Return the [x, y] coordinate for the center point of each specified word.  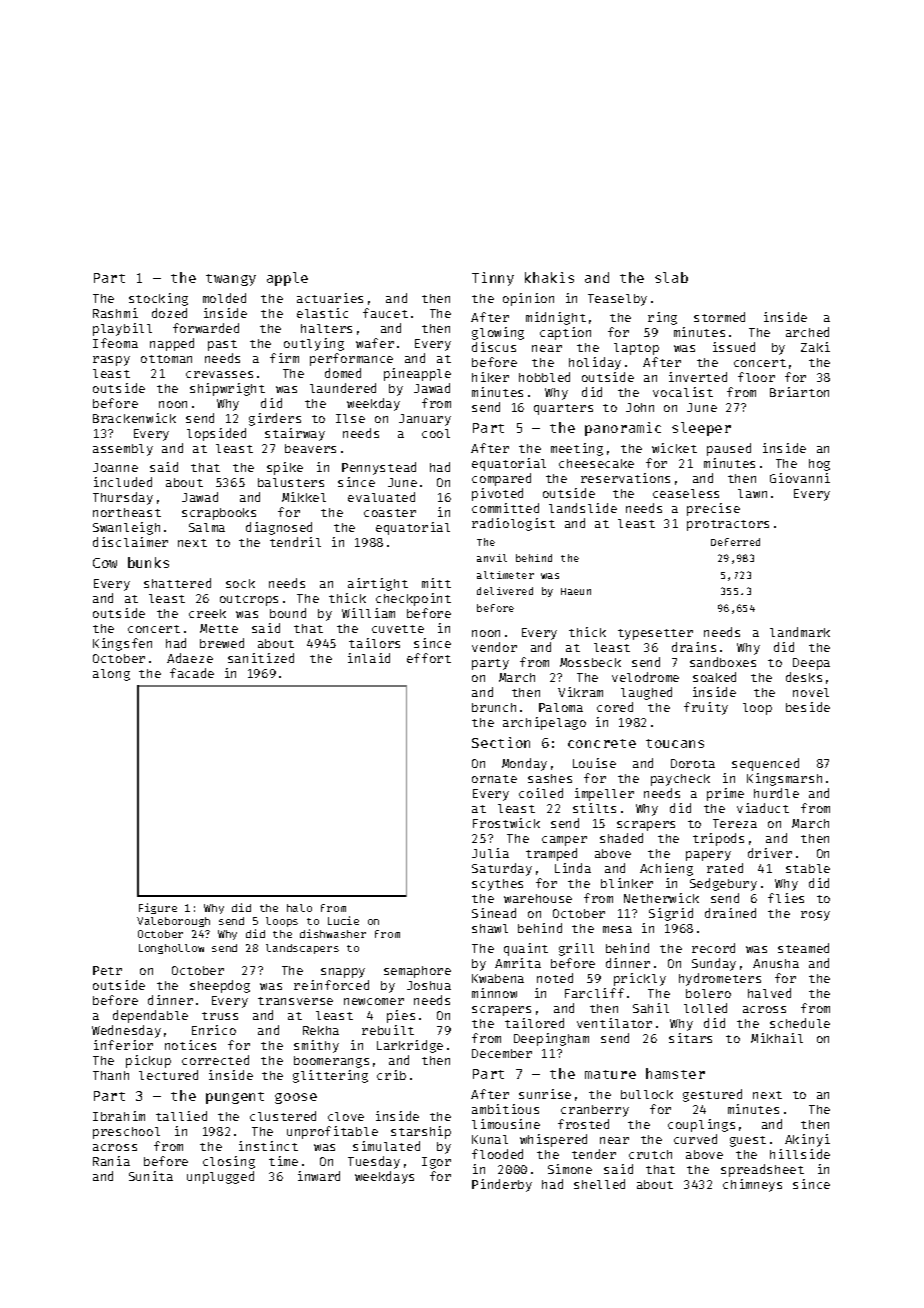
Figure [158, 908]
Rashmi [115, 313]
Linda [573, 868]
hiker [490, 377]
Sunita [151, 1176]
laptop [636, 349]
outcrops [249, 600]
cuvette [398, 629]
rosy [815, 916]
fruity [706, 708]
